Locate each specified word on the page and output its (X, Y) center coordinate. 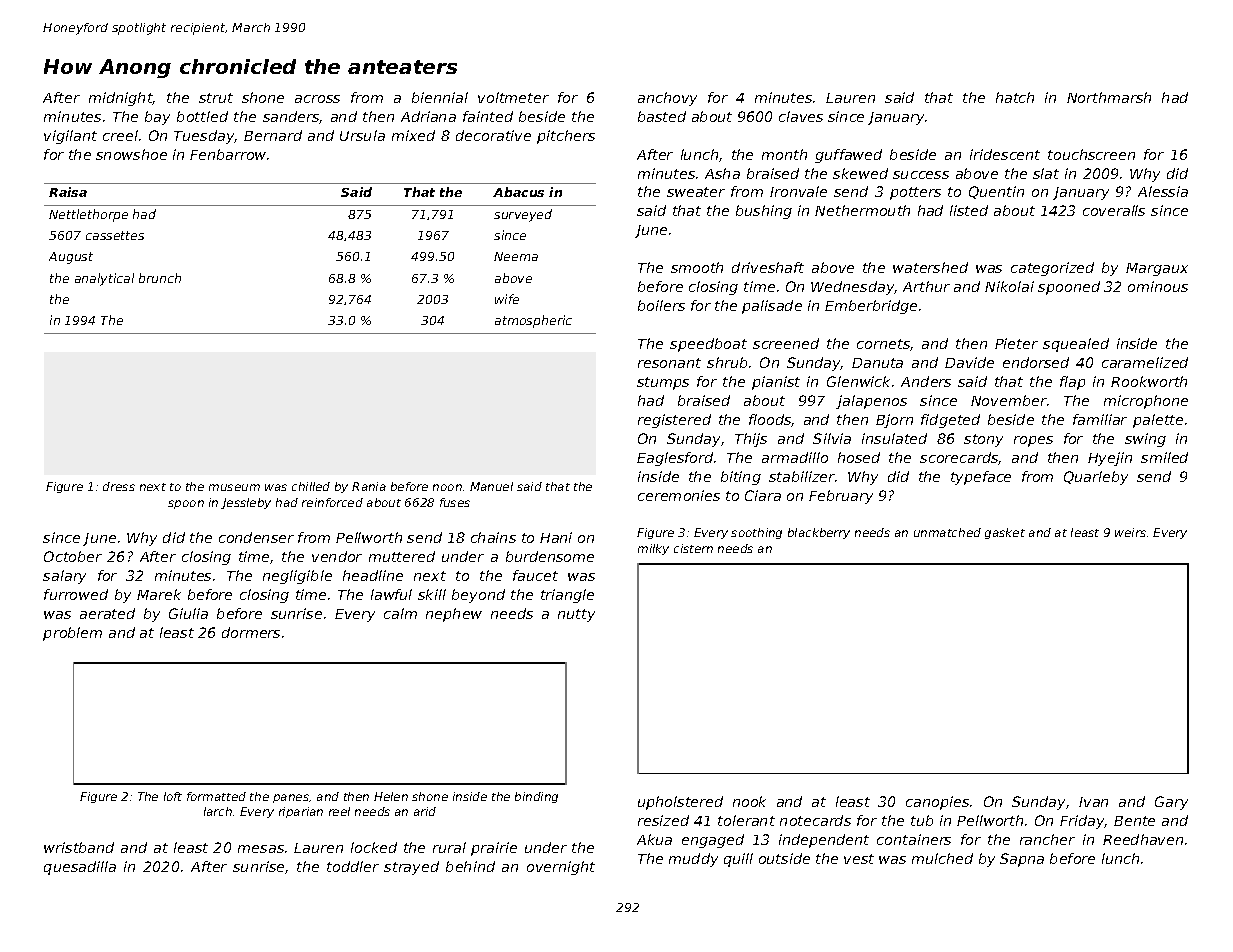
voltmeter (513, 97)
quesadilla (80, 868)
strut (216, 98)
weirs (1130, 532)
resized (663, 820)
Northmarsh (1109, 97)
